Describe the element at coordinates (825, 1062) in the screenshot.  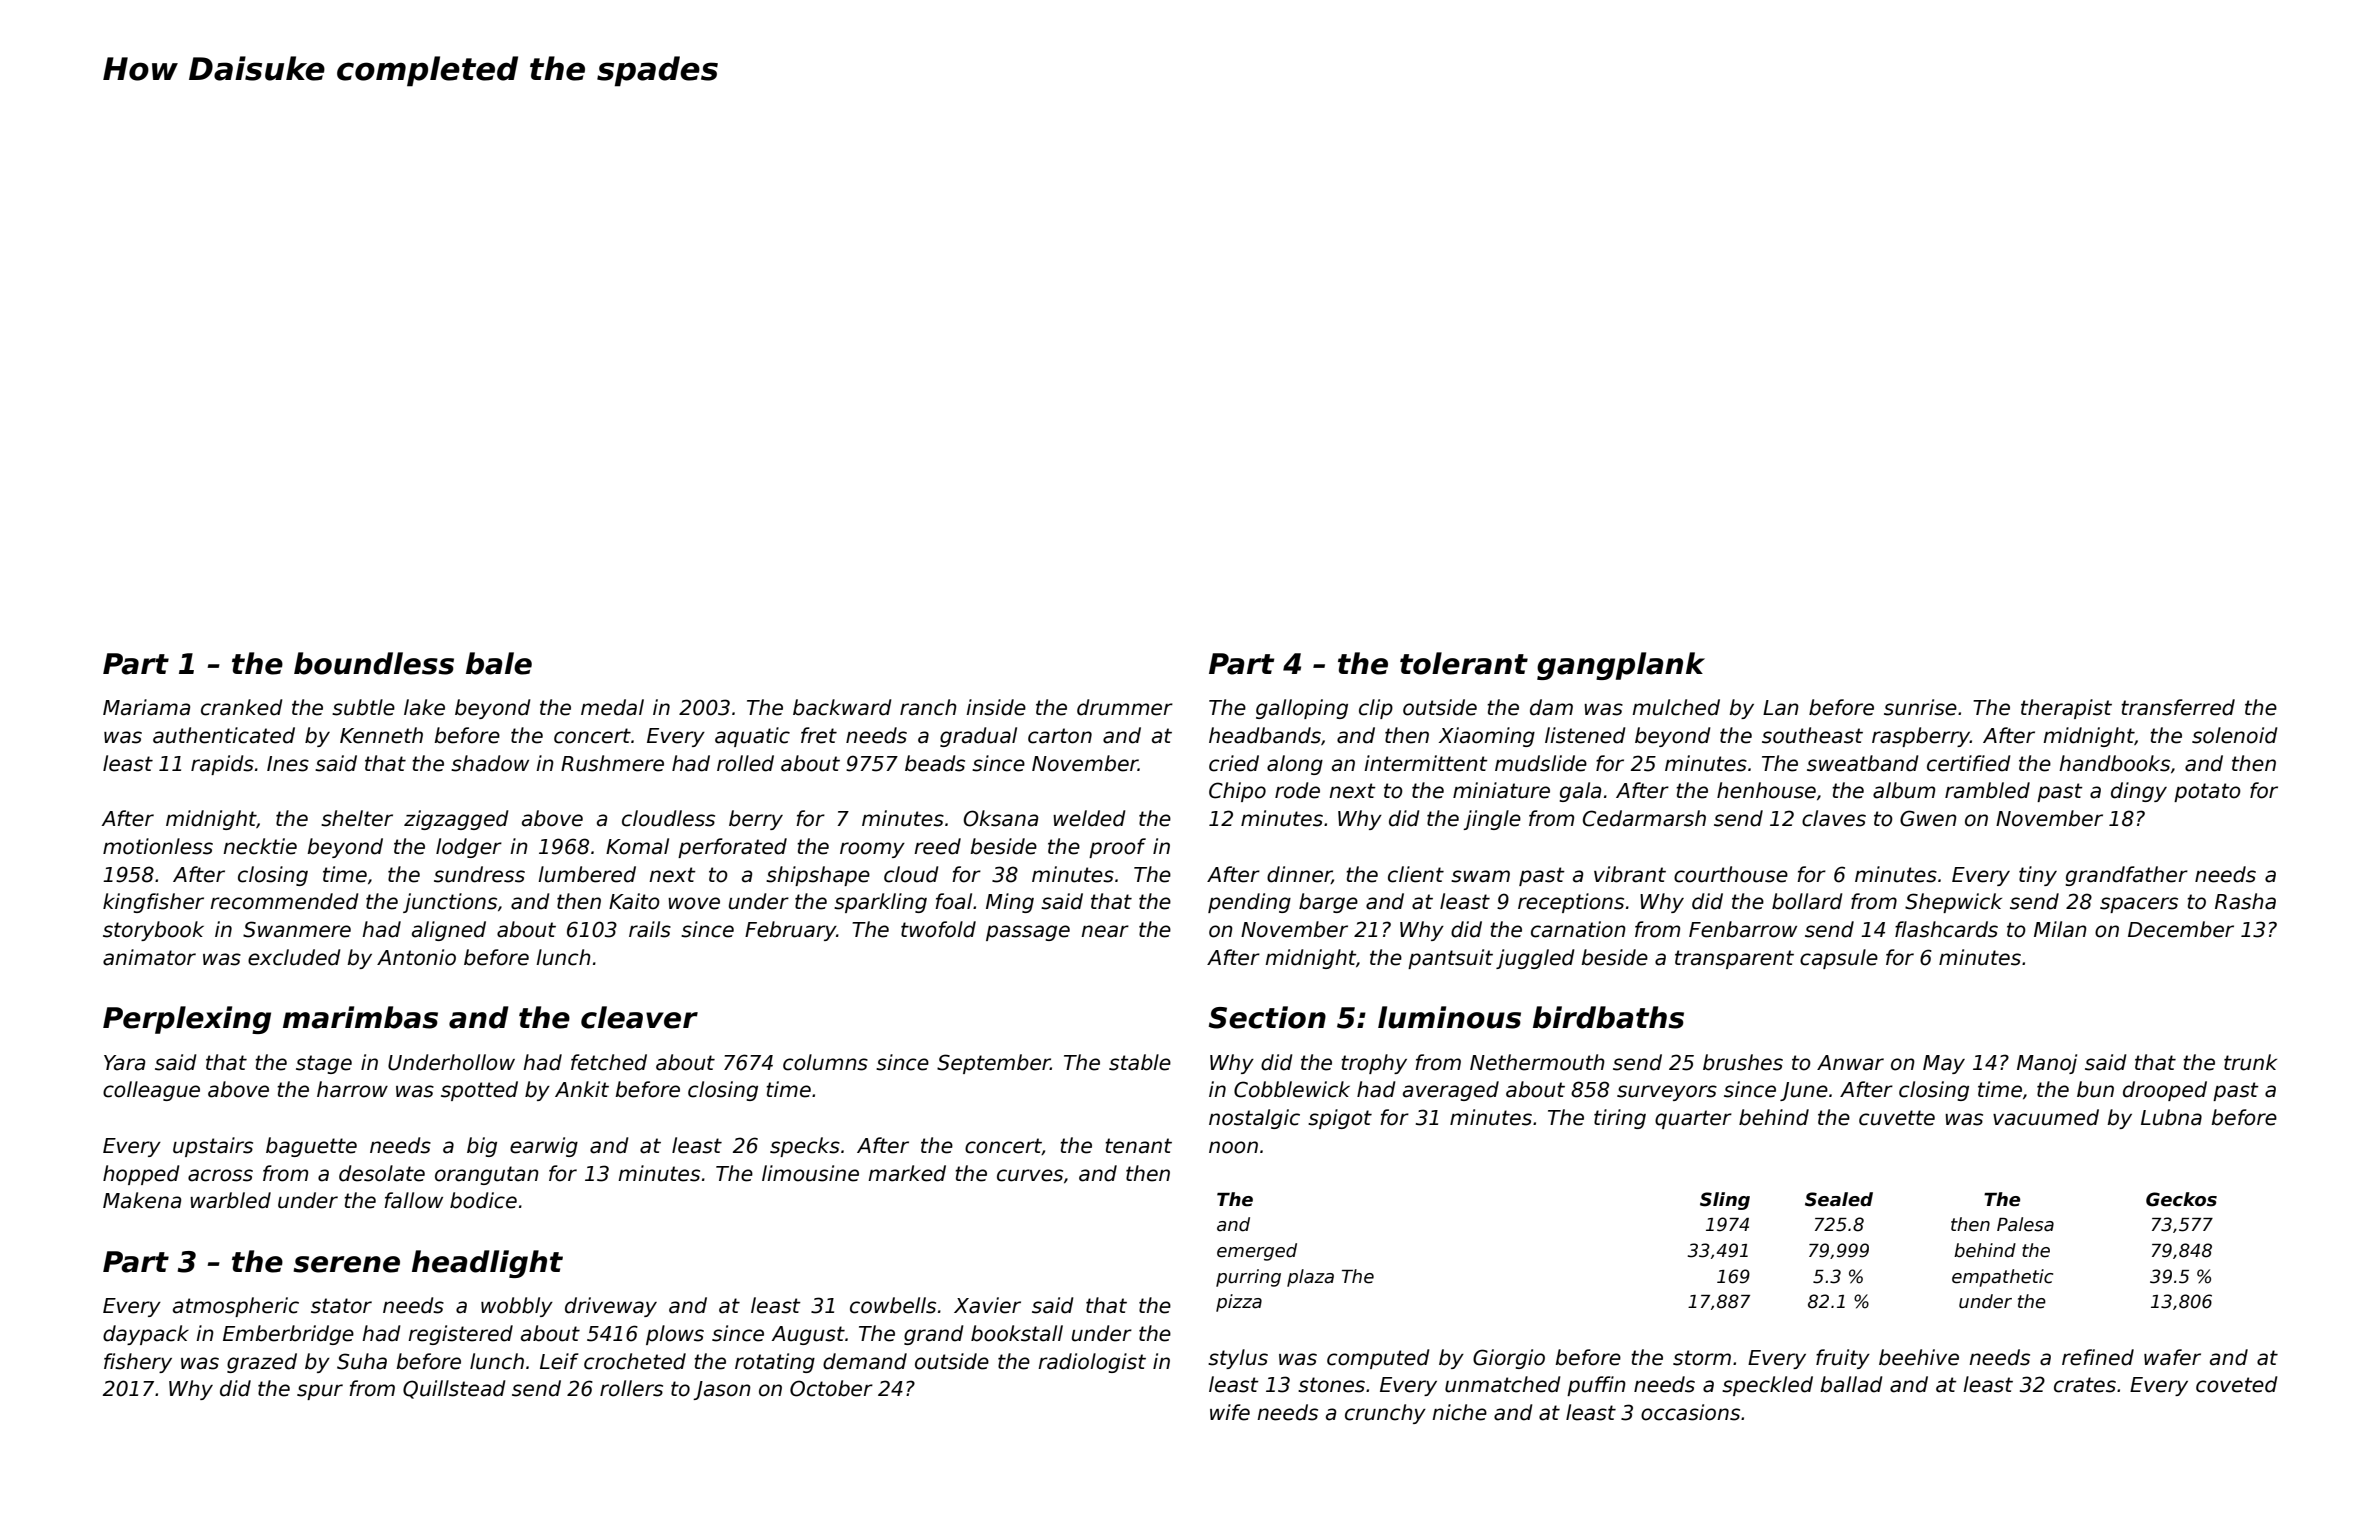
I see `columns` at that location.
